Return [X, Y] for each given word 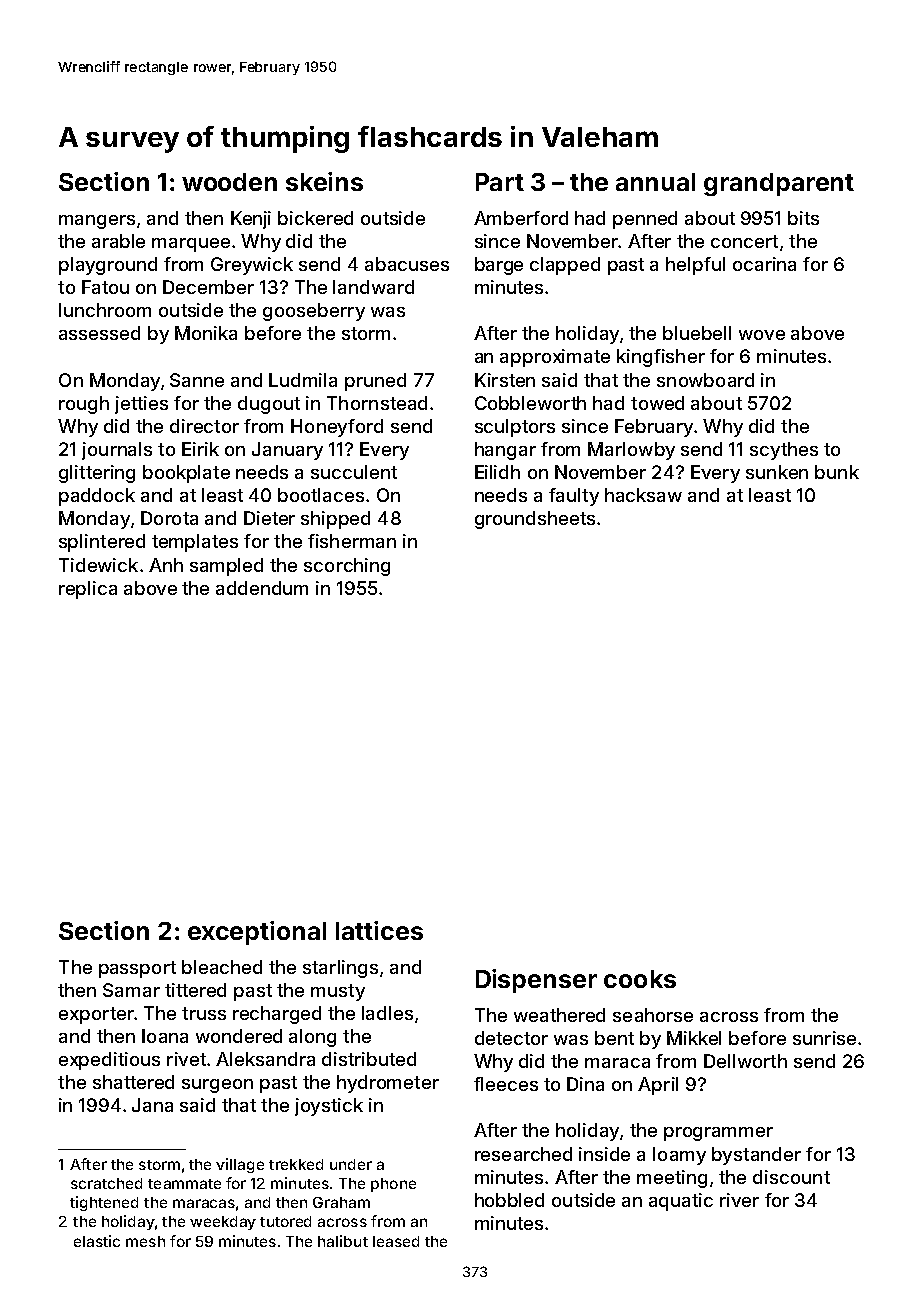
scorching [347, 567]
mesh [145, 1241]
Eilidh [497, 472]
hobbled [509, 1200]
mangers [97, 222]
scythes [784, 451]
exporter [96, 1015]
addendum [262, 588]
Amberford [521, 218]
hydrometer [388, 1084]
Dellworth [745, 1061]
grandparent [779, 184]
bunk [837, 472]
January [287, 451]
